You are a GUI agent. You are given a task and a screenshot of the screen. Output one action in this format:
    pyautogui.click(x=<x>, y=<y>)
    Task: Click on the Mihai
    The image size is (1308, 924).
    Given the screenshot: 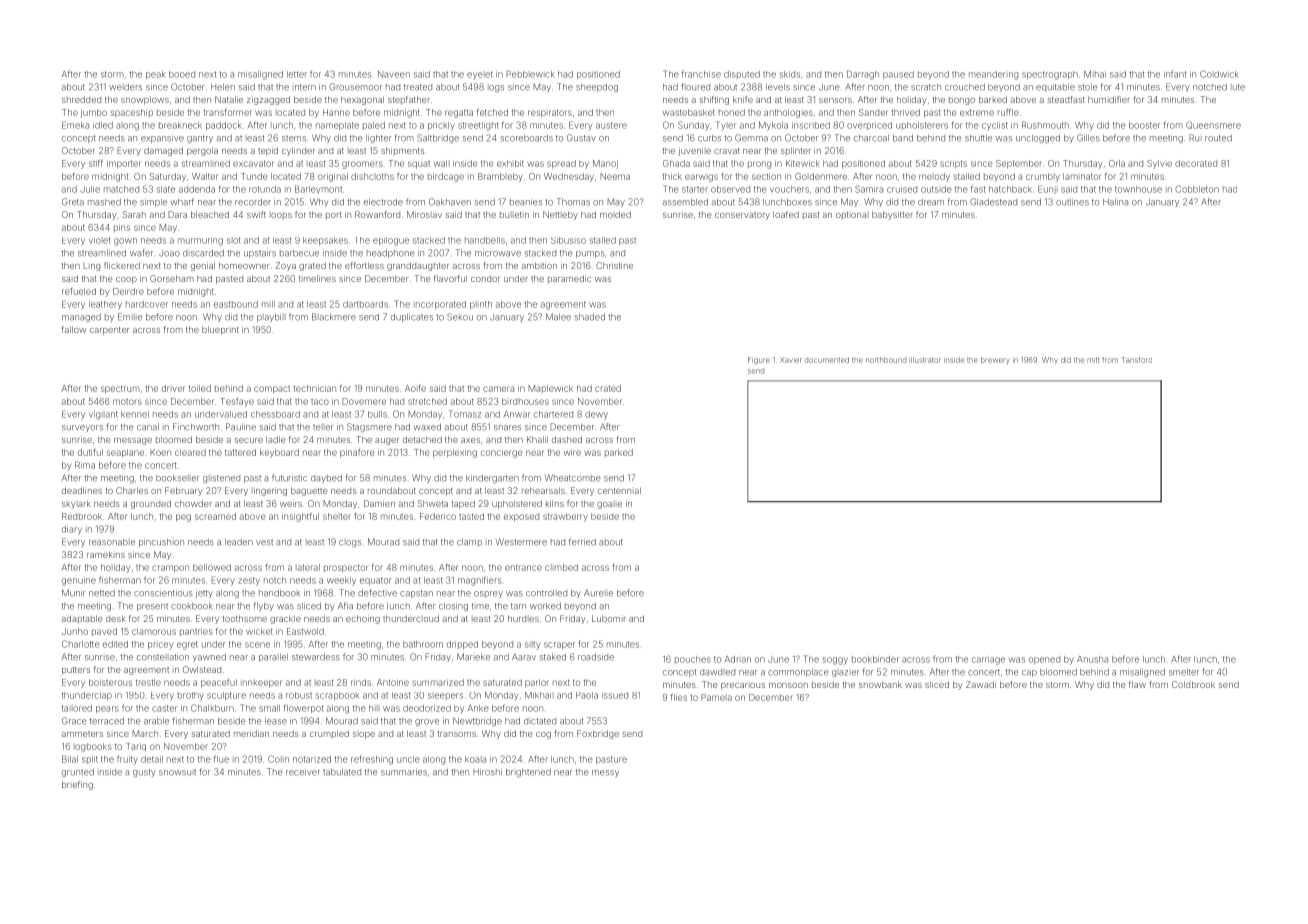 What is the action you would take?
    pyautogui.click(x=1095, y=74)
